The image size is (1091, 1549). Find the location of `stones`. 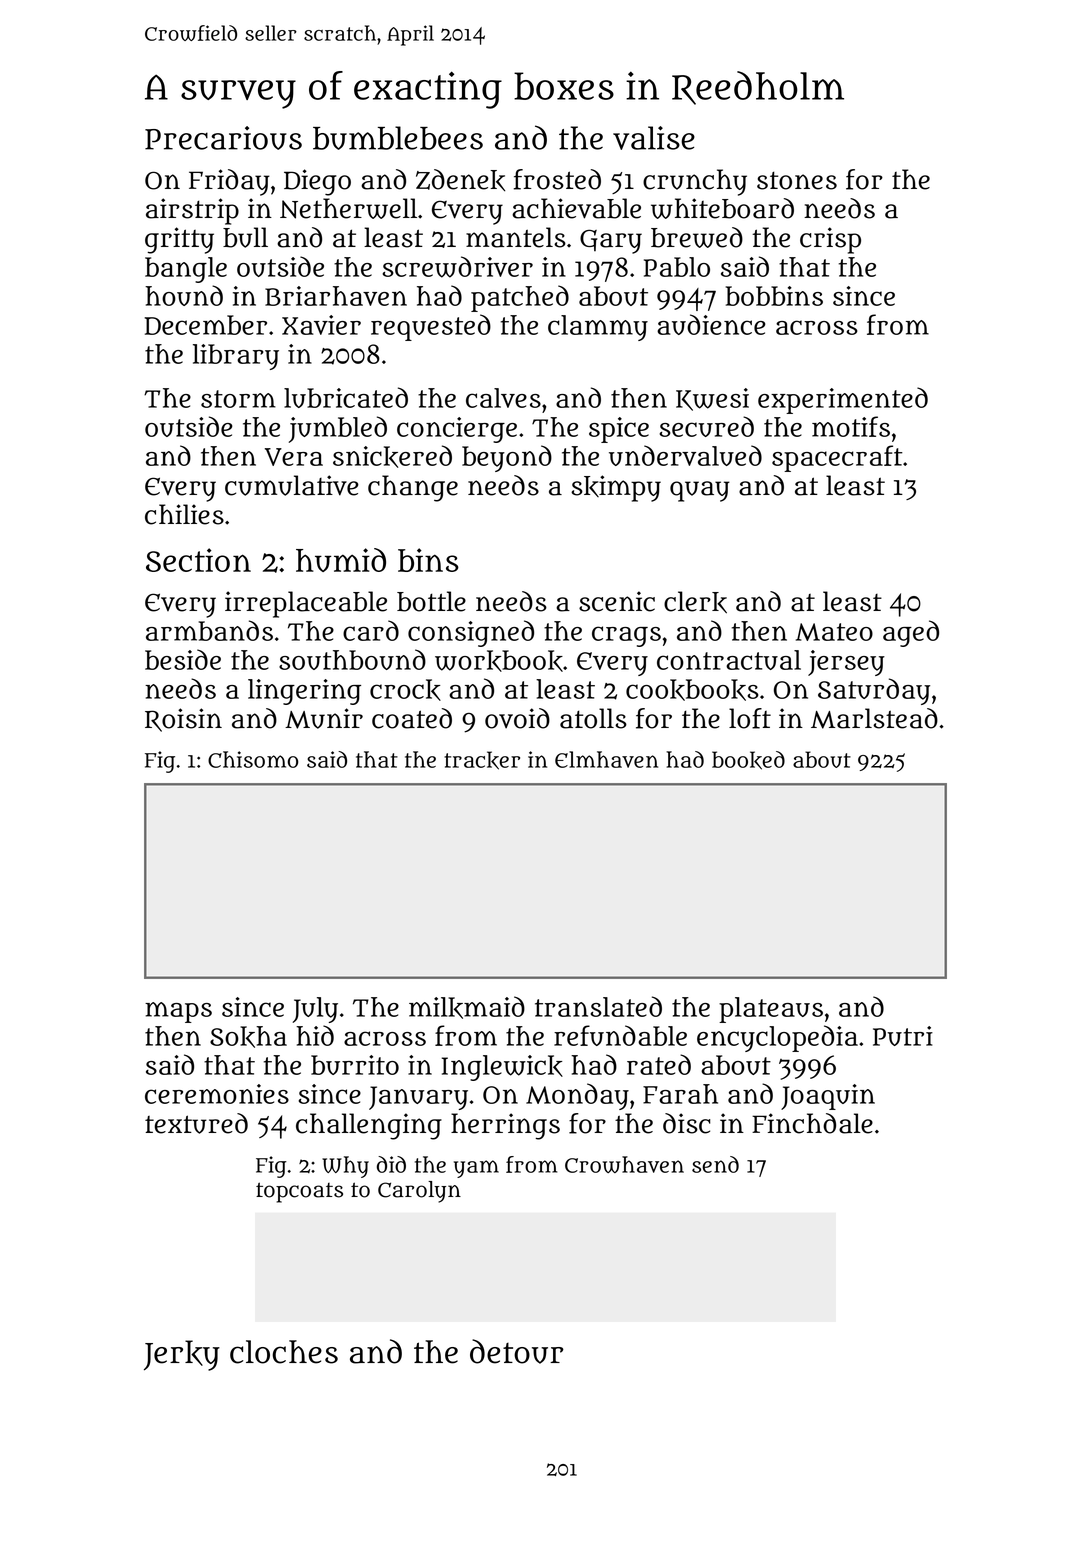

stones is located at coordinates (797, 181).
